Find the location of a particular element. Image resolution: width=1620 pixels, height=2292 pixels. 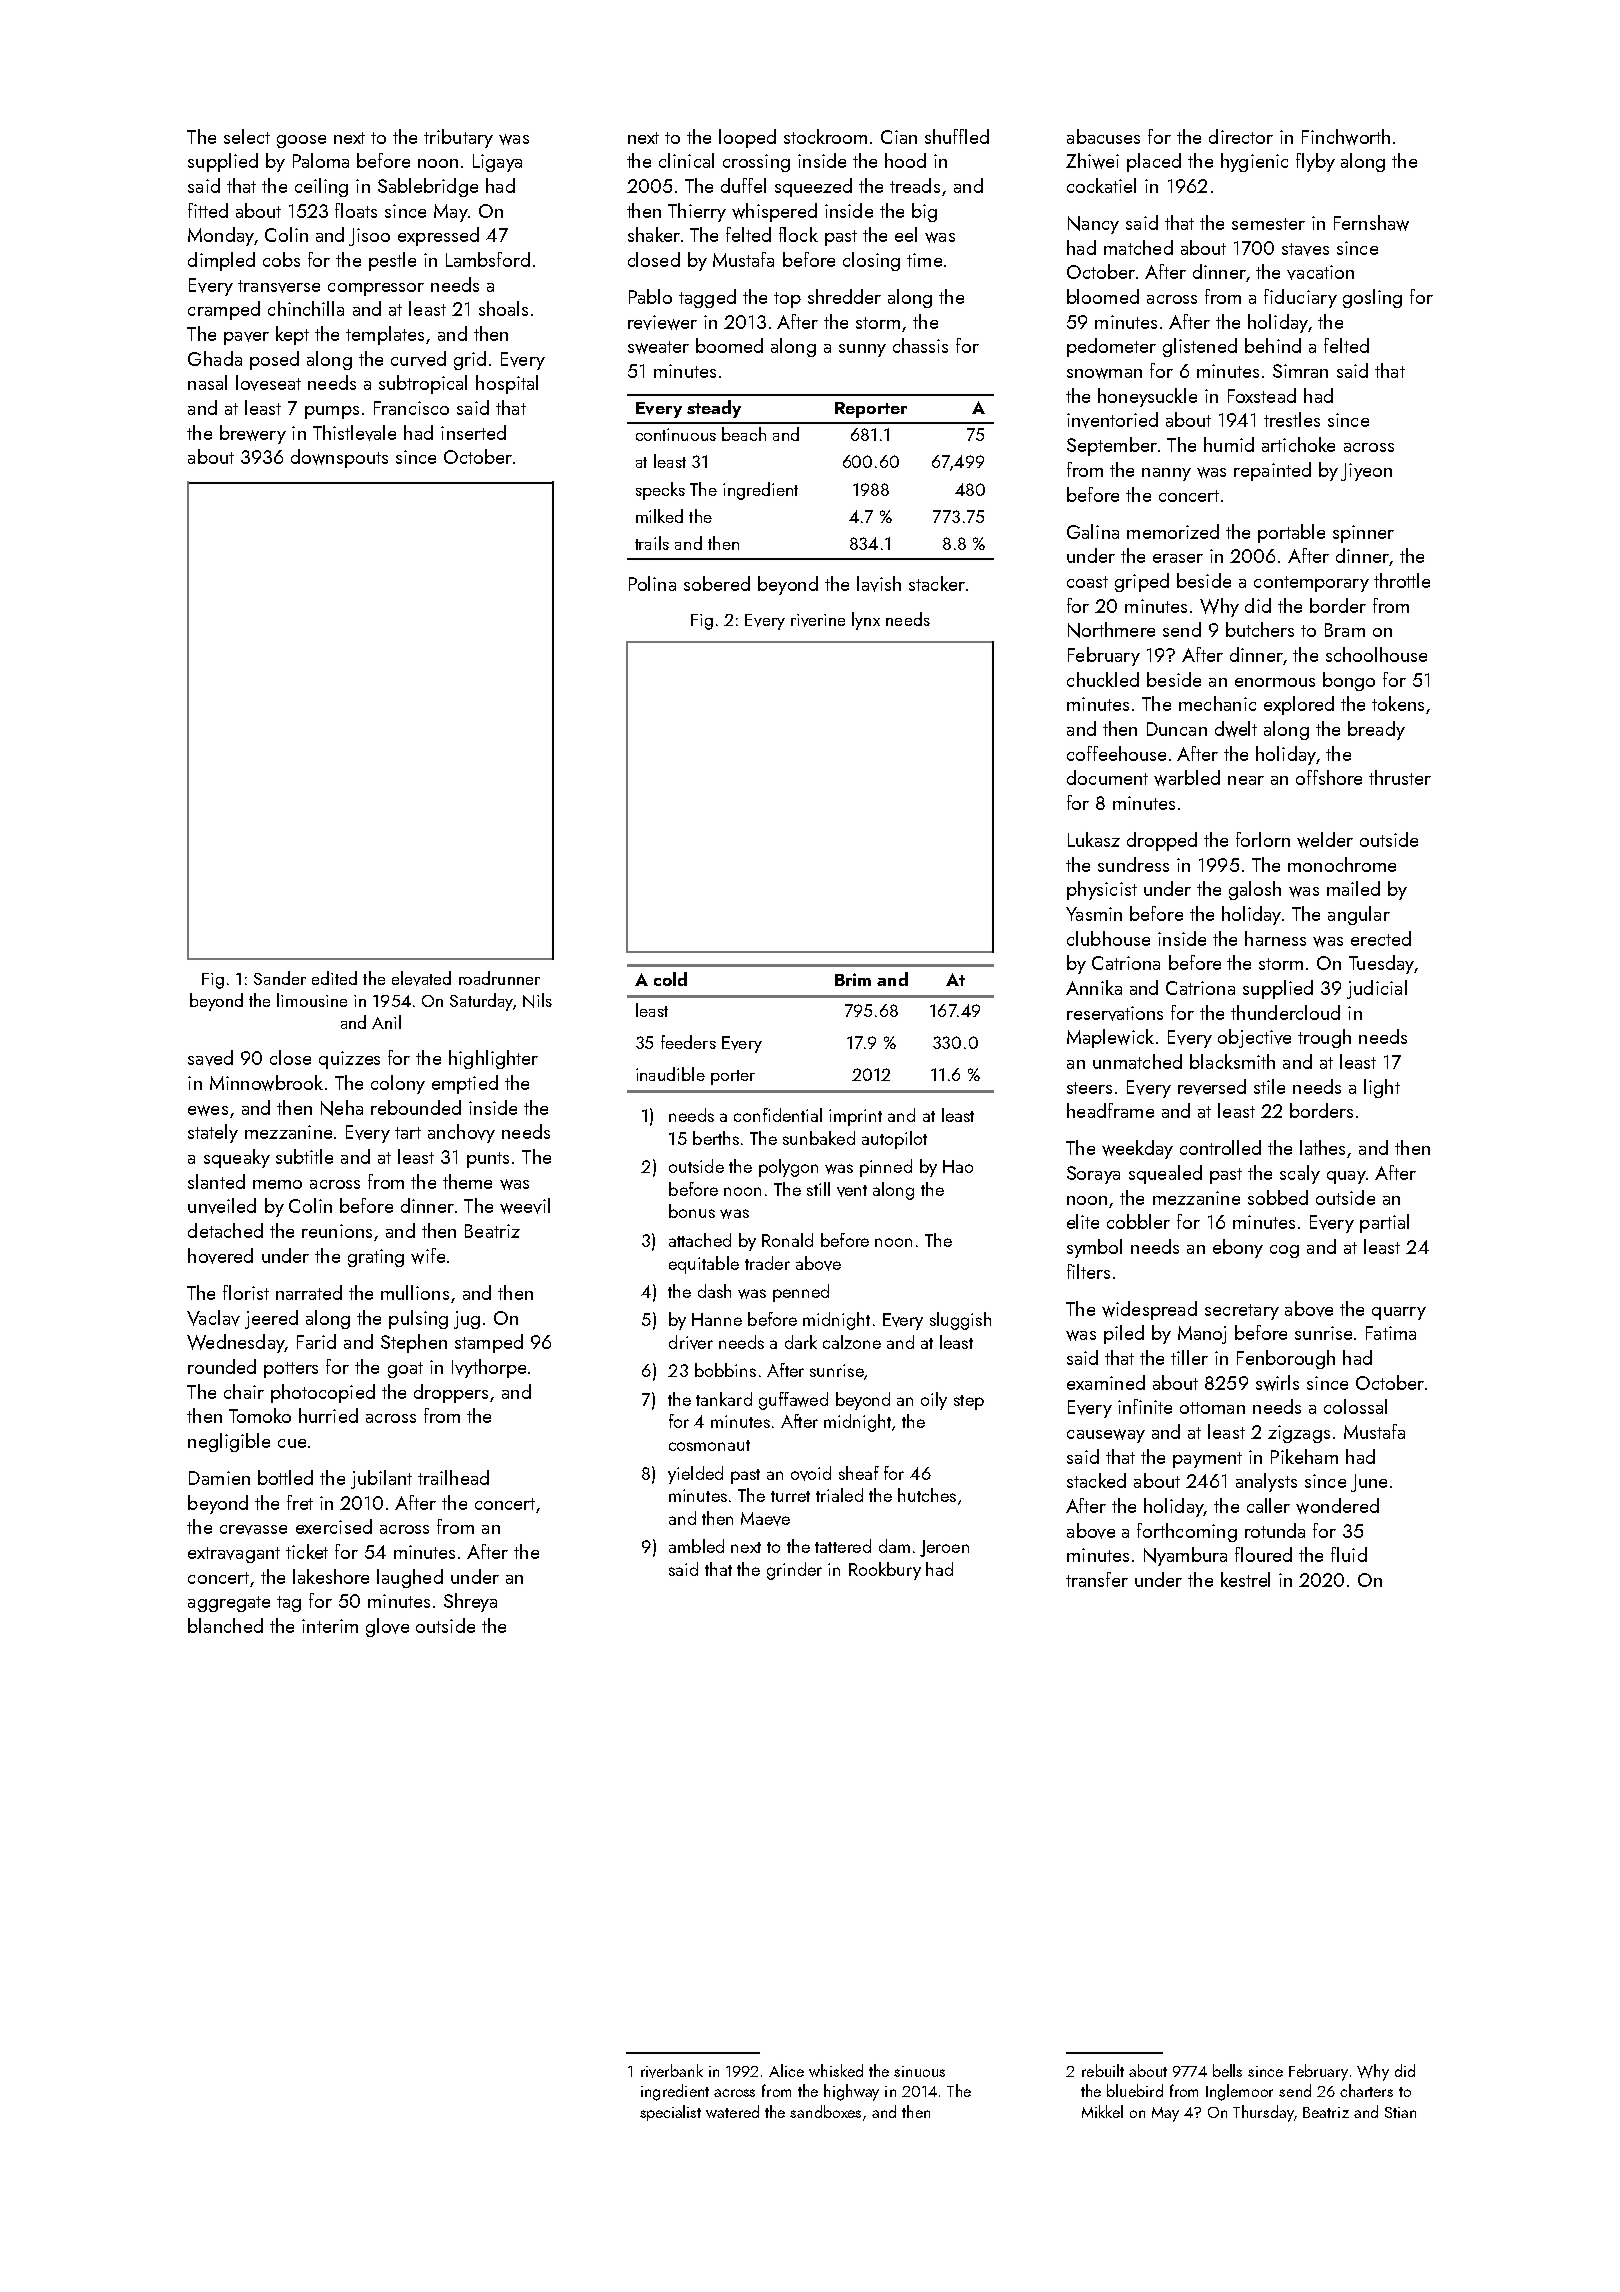

watered is located at coordinates (732, 2111).
